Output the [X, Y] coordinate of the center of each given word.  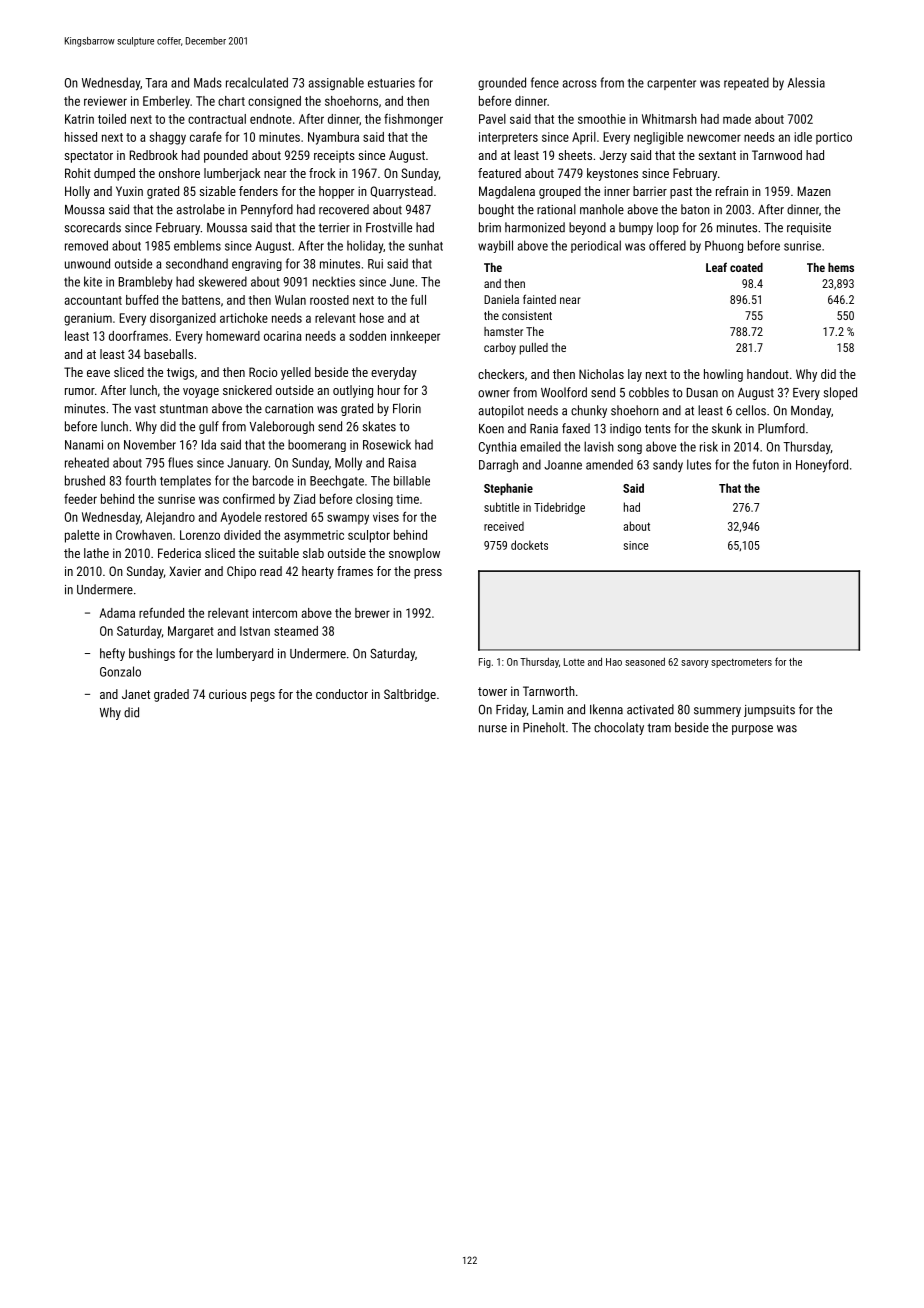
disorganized [183, 319]
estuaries [391, 83]
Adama [117, 613]
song [630, 449]
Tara [156, 83]
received [504, 526]
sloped [840, 393]
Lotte [574, 662]
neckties [334, 281]
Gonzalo [120, 671]
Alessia [806, 82]
